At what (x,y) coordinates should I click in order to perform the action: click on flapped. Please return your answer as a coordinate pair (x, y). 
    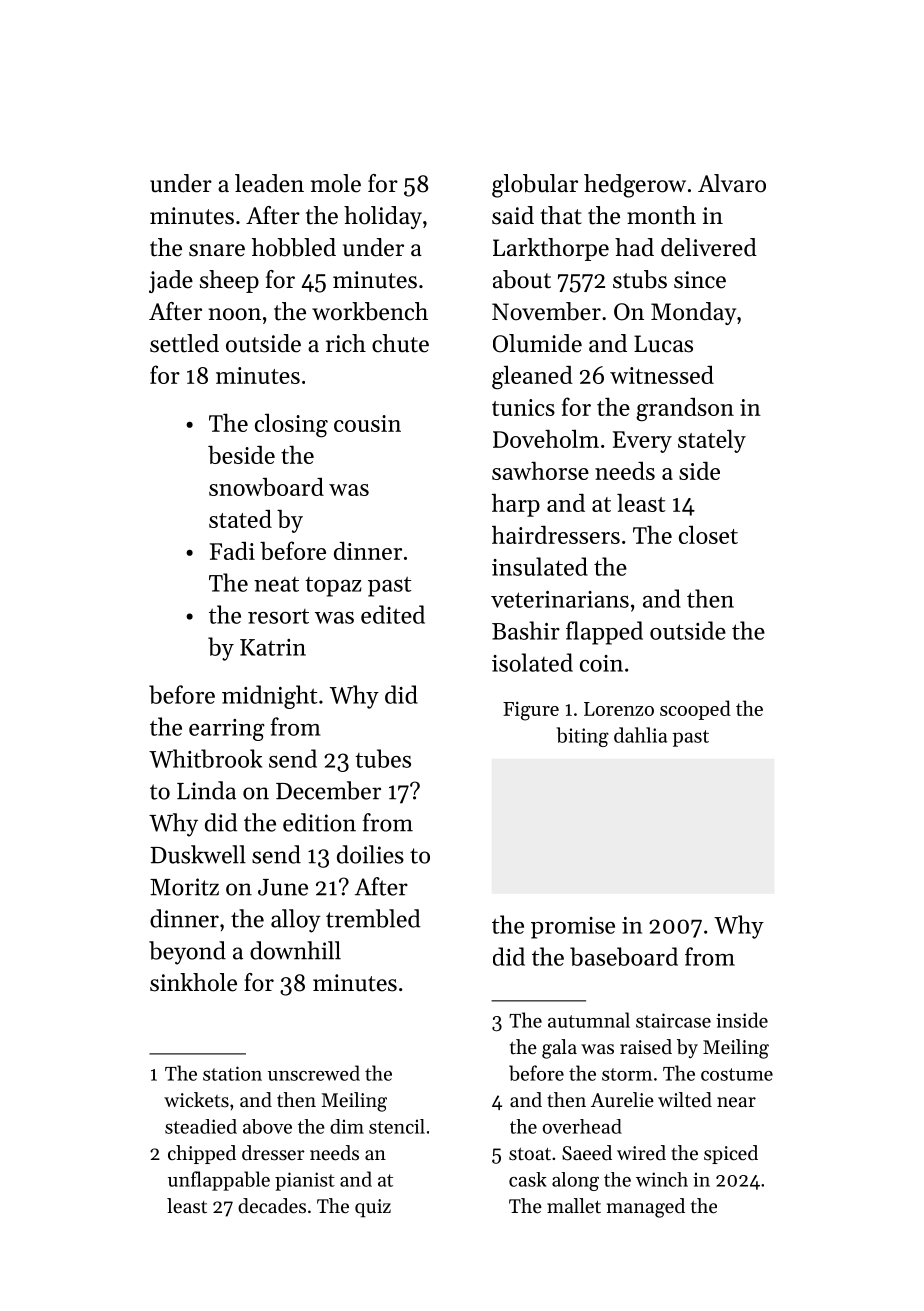
    Looking at the image, I should click on (604, 633).
